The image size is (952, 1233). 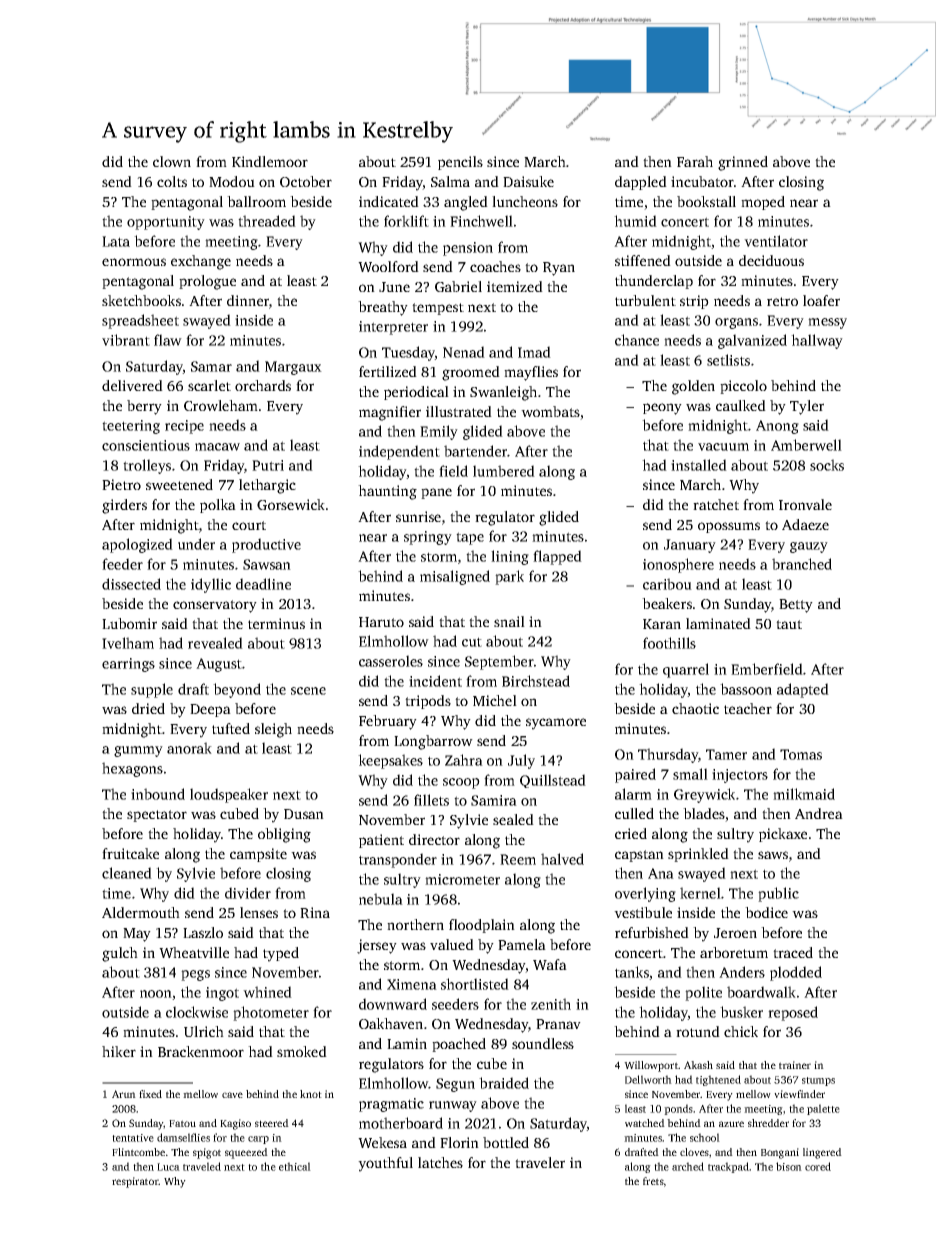 I want to click on sycamore, so click(x=556, y=724).
